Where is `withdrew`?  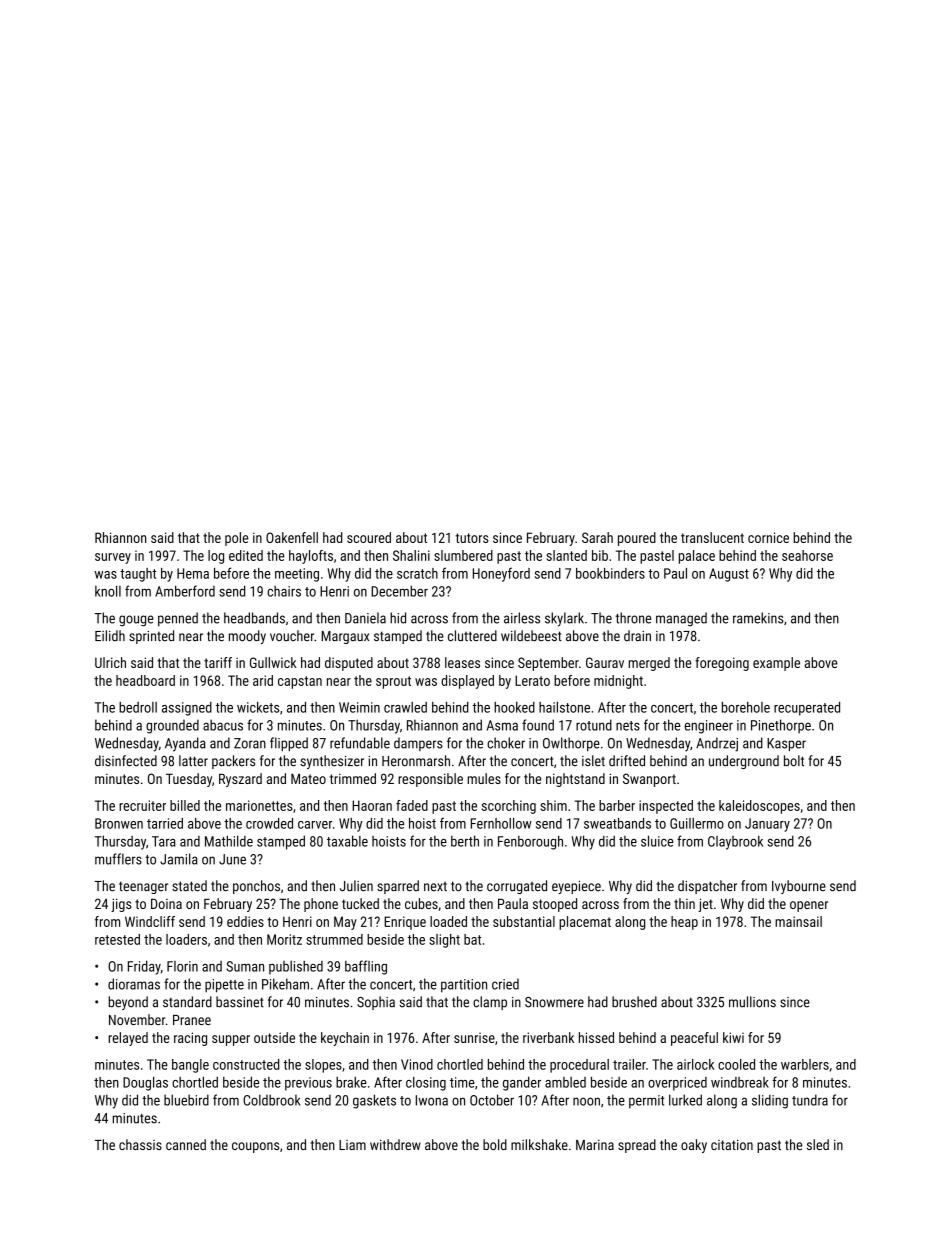
withdrew is located at coordinates (395, 1144).
